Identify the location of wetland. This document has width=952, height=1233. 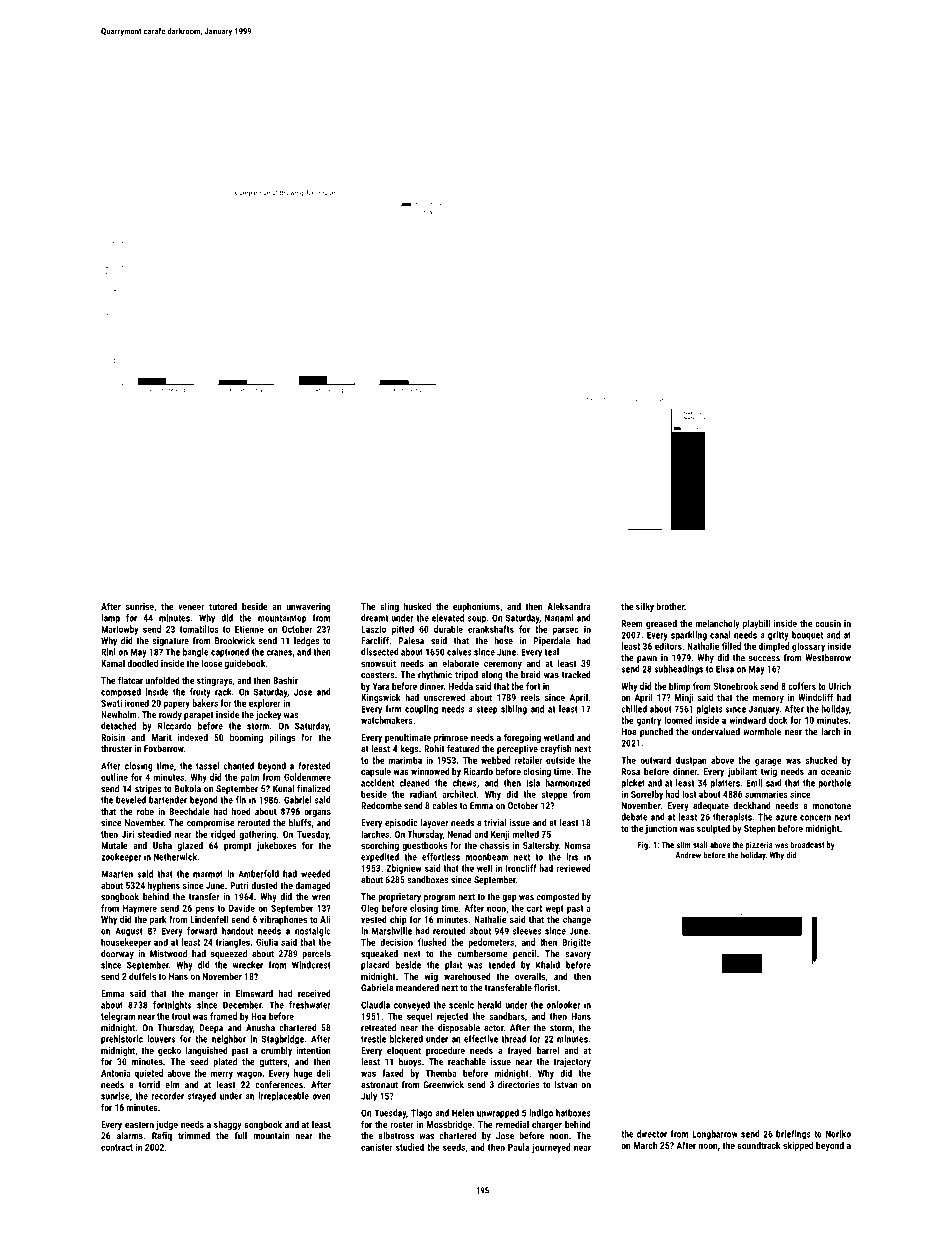
(559, 737).
